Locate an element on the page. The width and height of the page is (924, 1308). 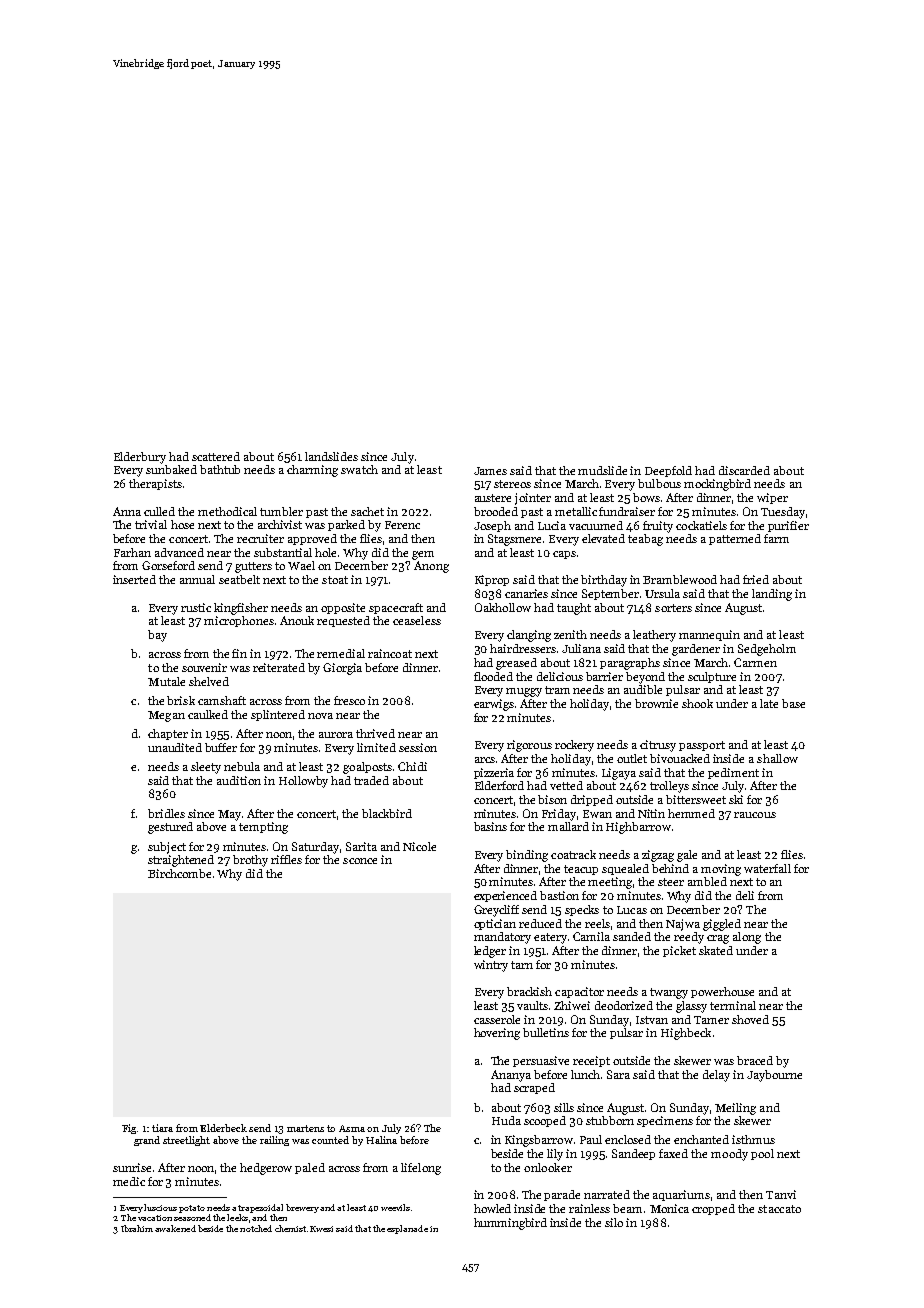
archivist is located at coordinates (280, 524).
